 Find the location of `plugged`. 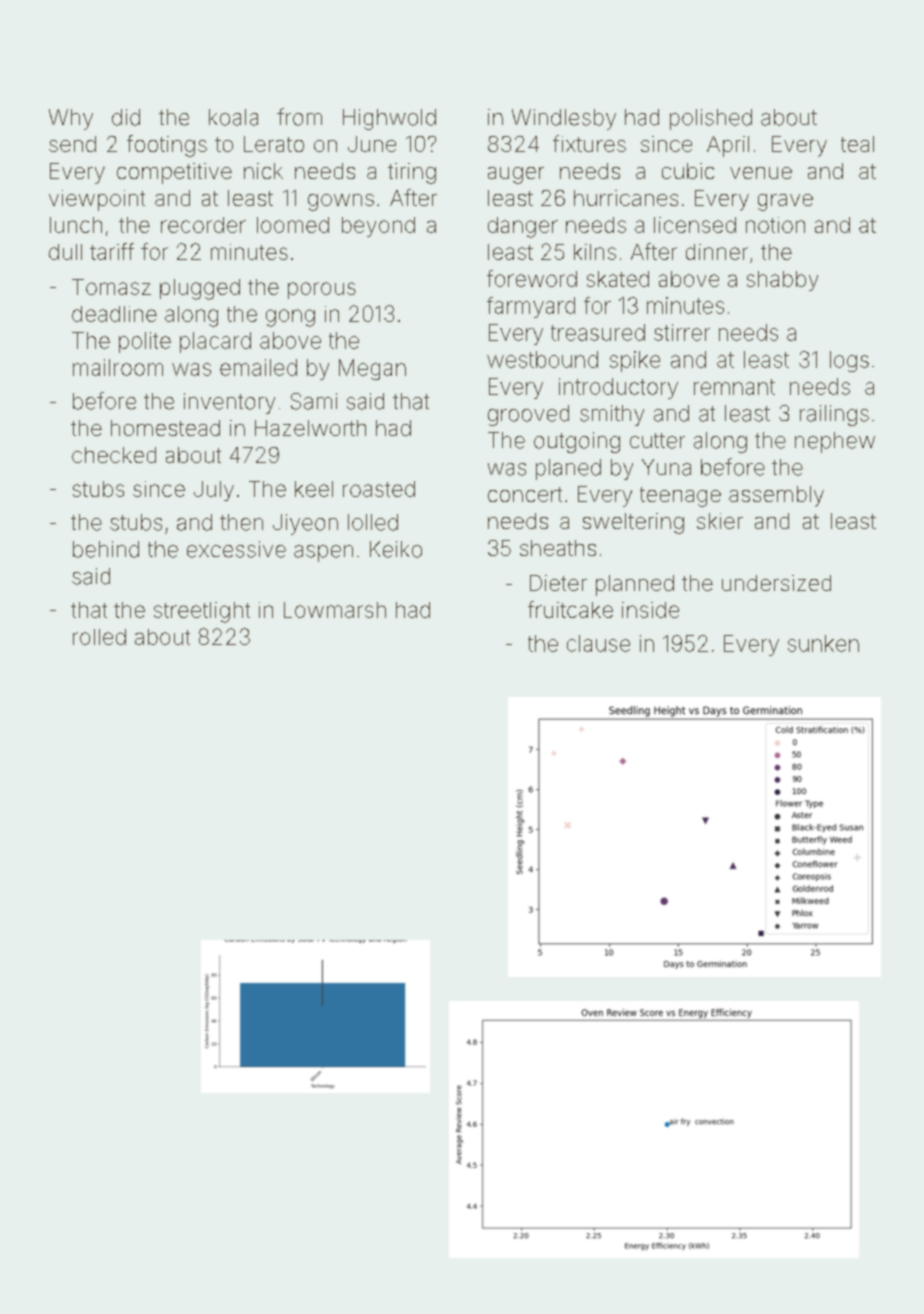

plugged is located at coordinates (200, 289).
